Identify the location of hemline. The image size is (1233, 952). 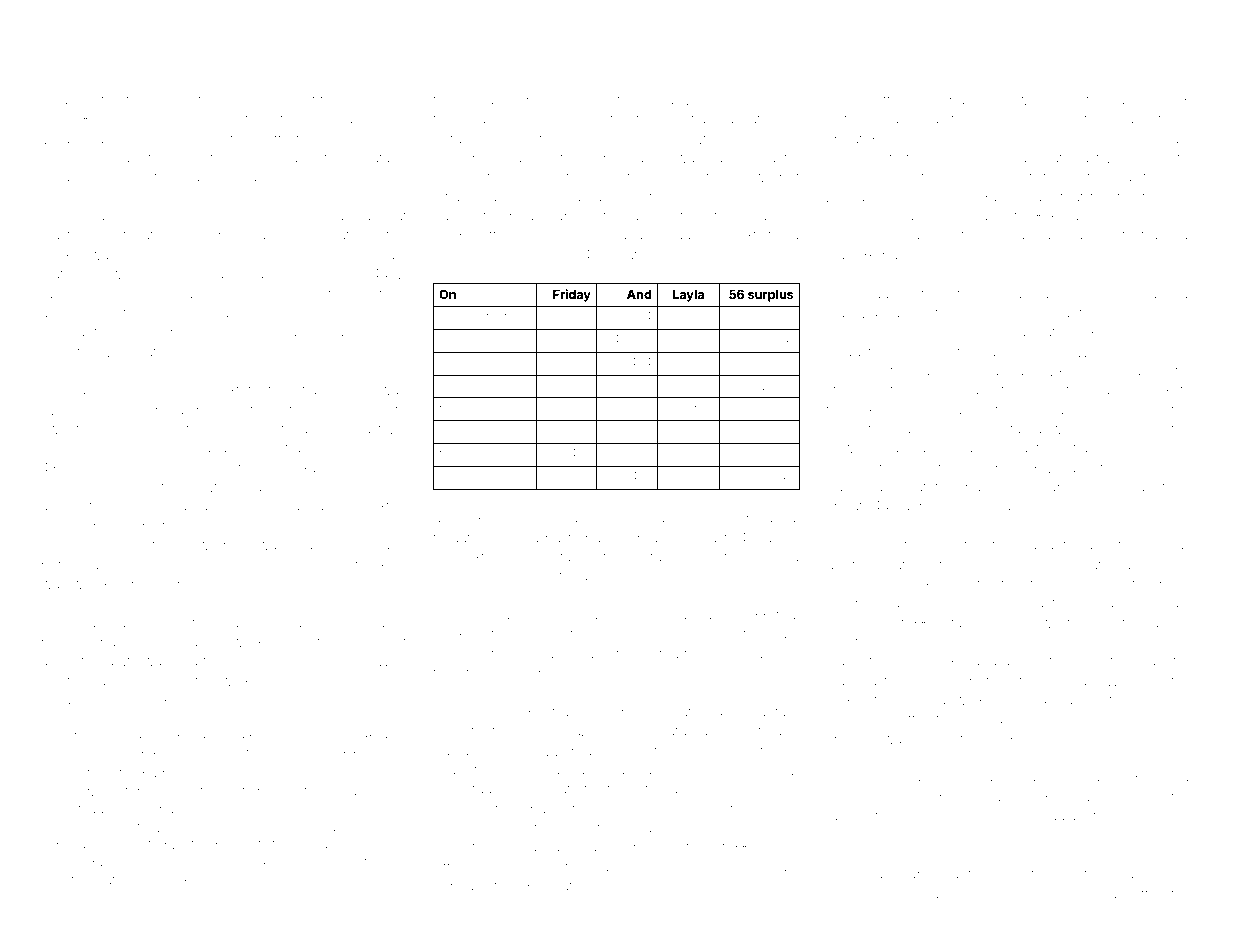
(67, 544).
